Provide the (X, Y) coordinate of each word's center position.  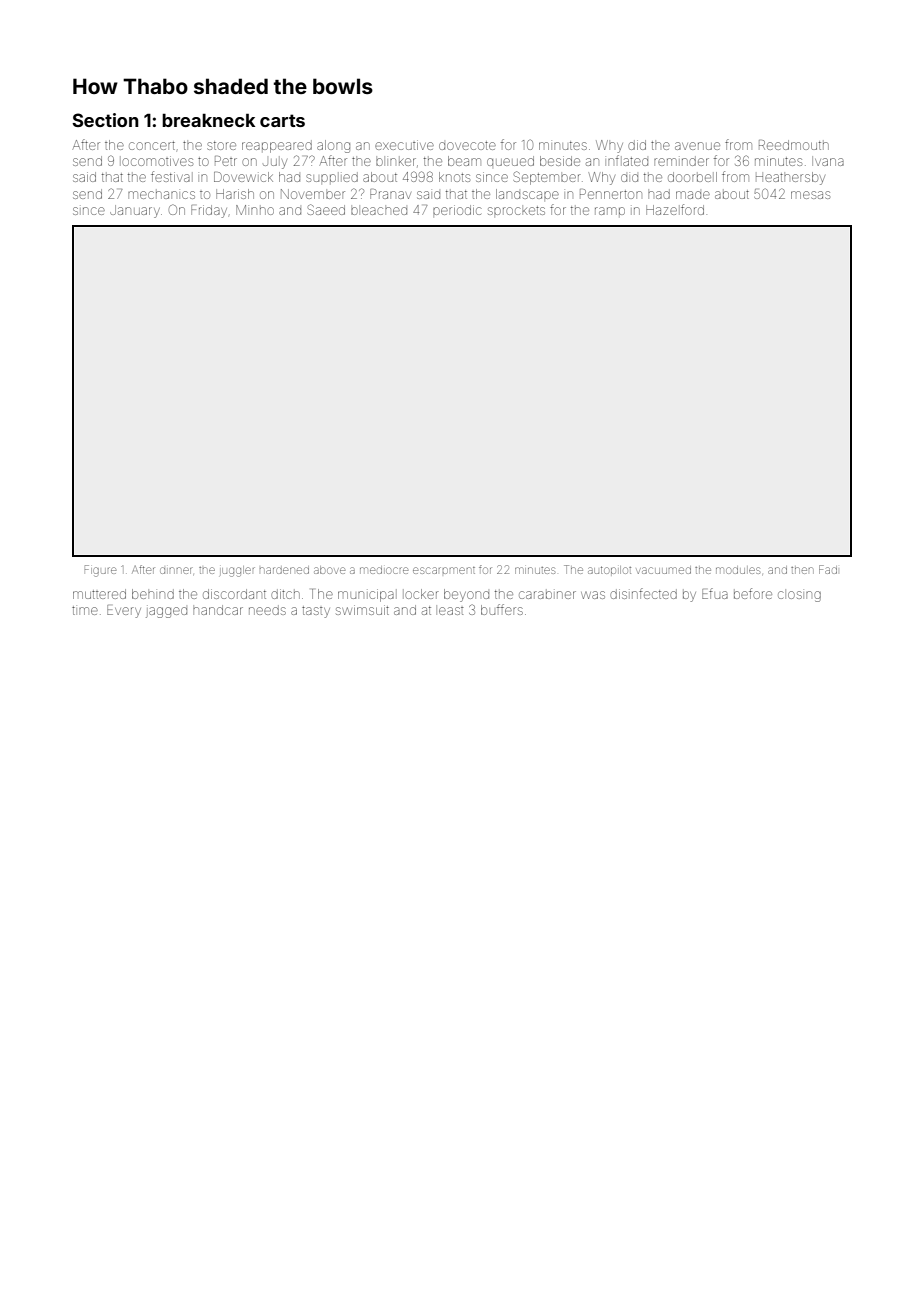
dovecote (467, 145)
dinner (175, 570)
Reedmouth (794, 145)
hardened (284, 570)
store (221, 145)
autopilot (609, 570)
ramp (610, 211)
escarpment (444, 570)
